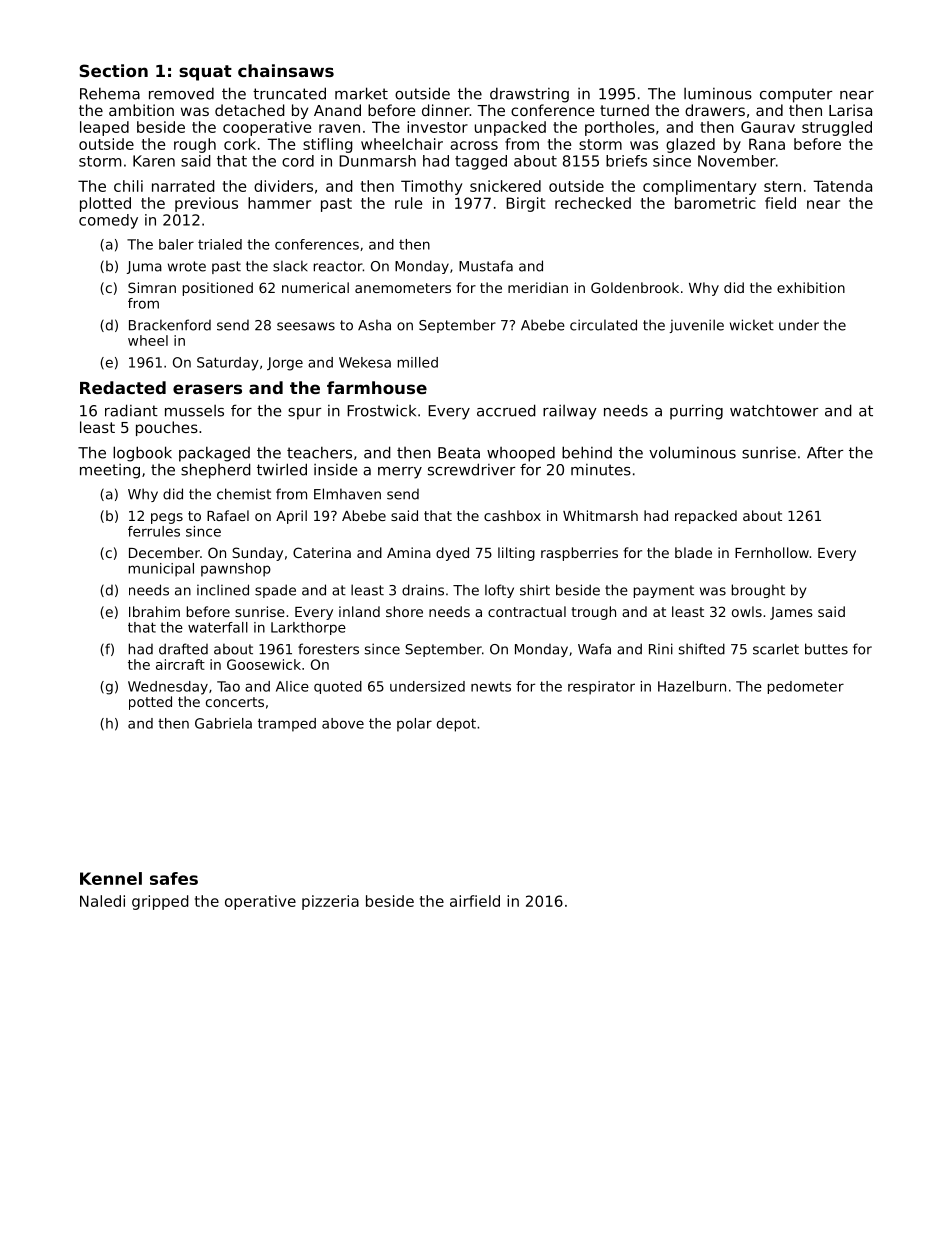 The width and height of the screenshot is (952, 1233). What do you see at coordinates (850, 110) in the screenshot?
I see `Larisa` at bounding box center [850, 110].
